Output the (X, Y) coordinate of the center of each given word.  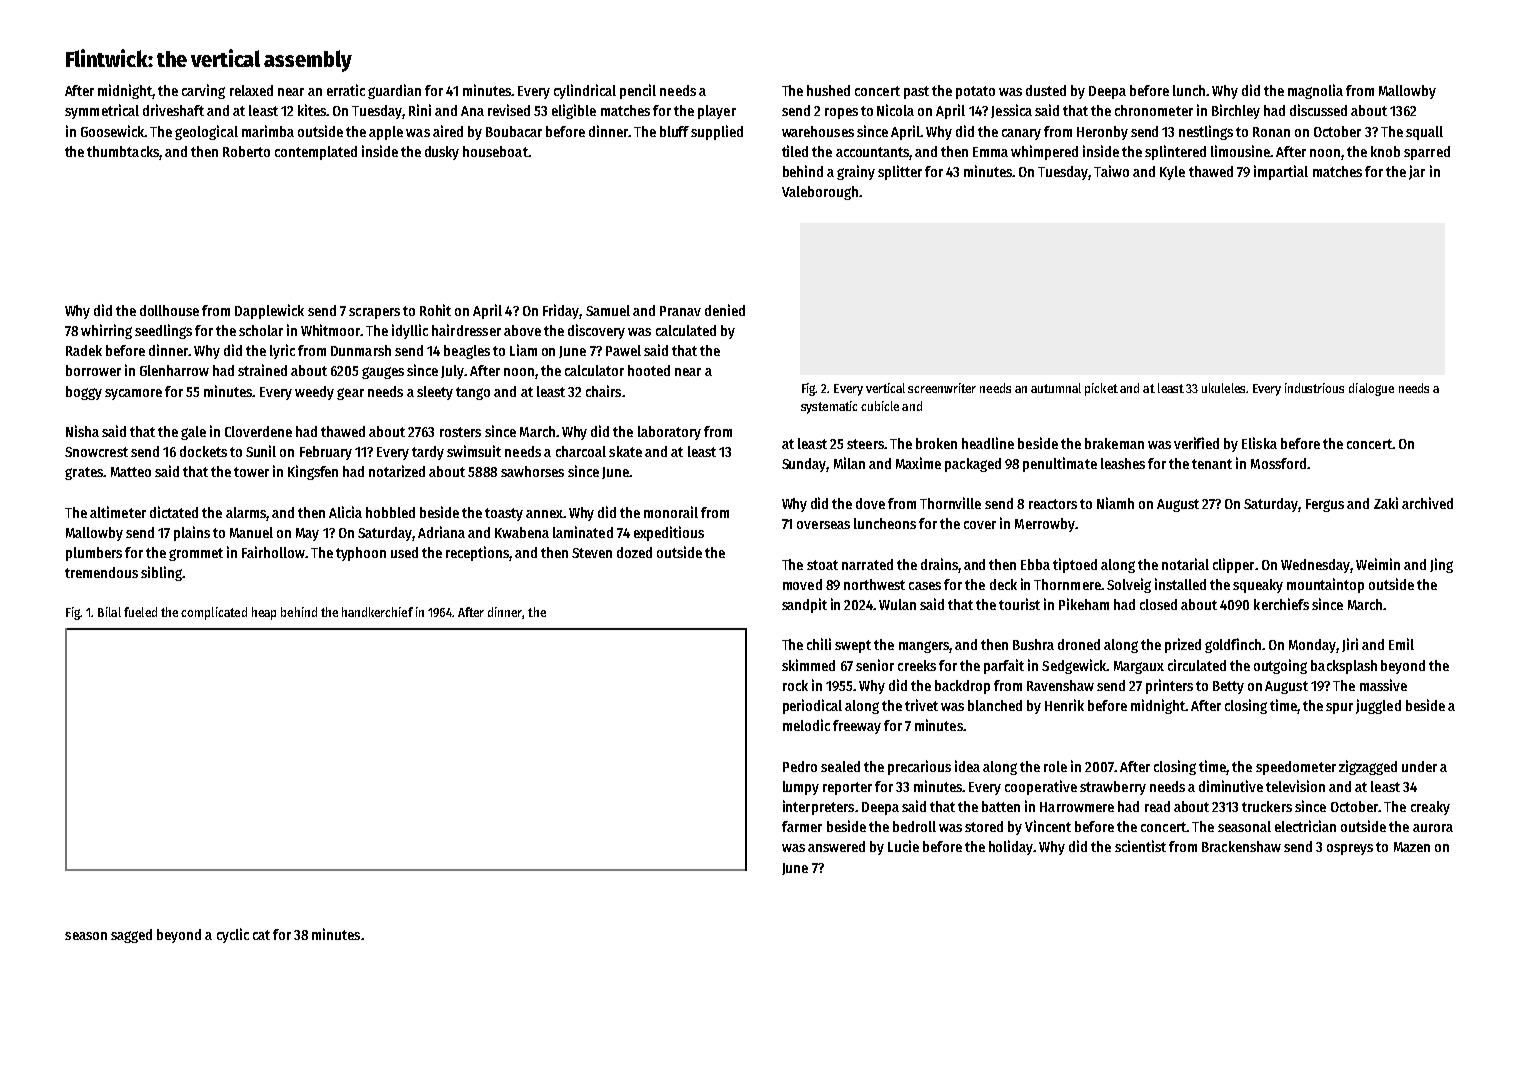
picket (1101, 389)
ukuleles (1224, 388)
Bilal (109, 612)
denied (725, 310)
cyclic (233, 935)
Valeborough (820, 193)
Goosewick (113, 131)
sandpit (804, 605)
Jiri (1350, 645)
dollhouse (169, 310)
